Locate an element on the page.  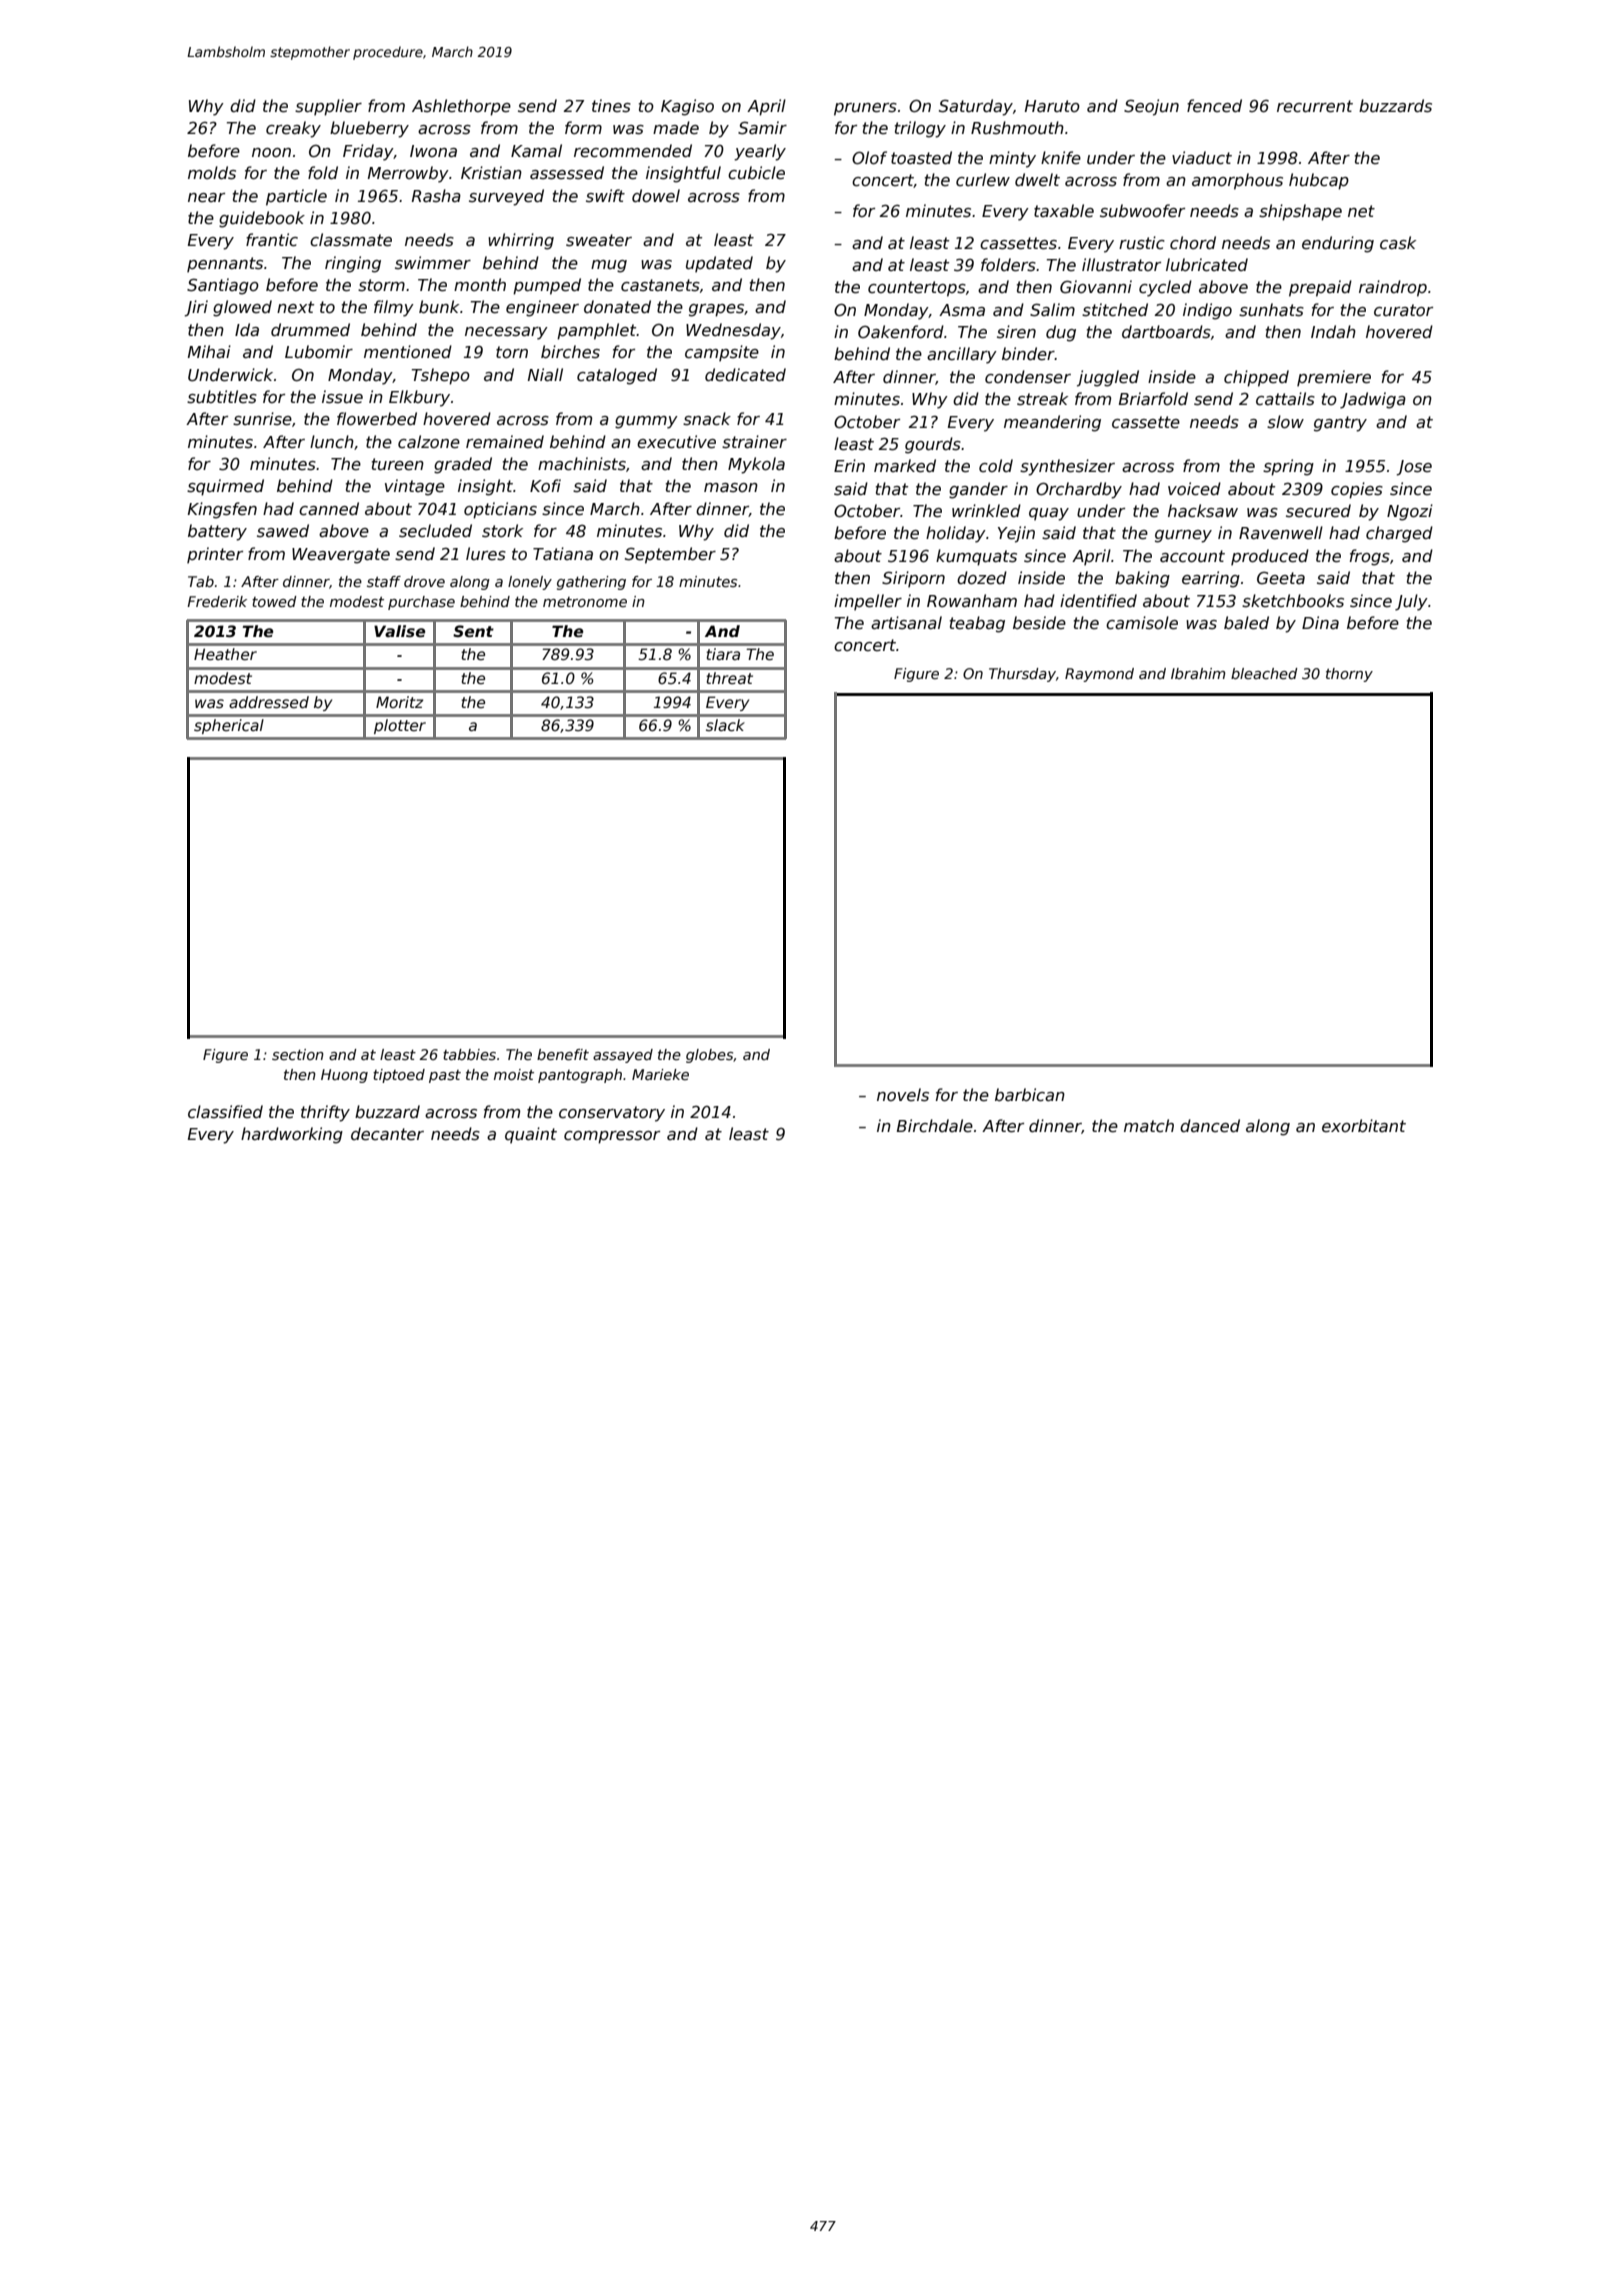
tiara is located at coordinates (723, 654).
